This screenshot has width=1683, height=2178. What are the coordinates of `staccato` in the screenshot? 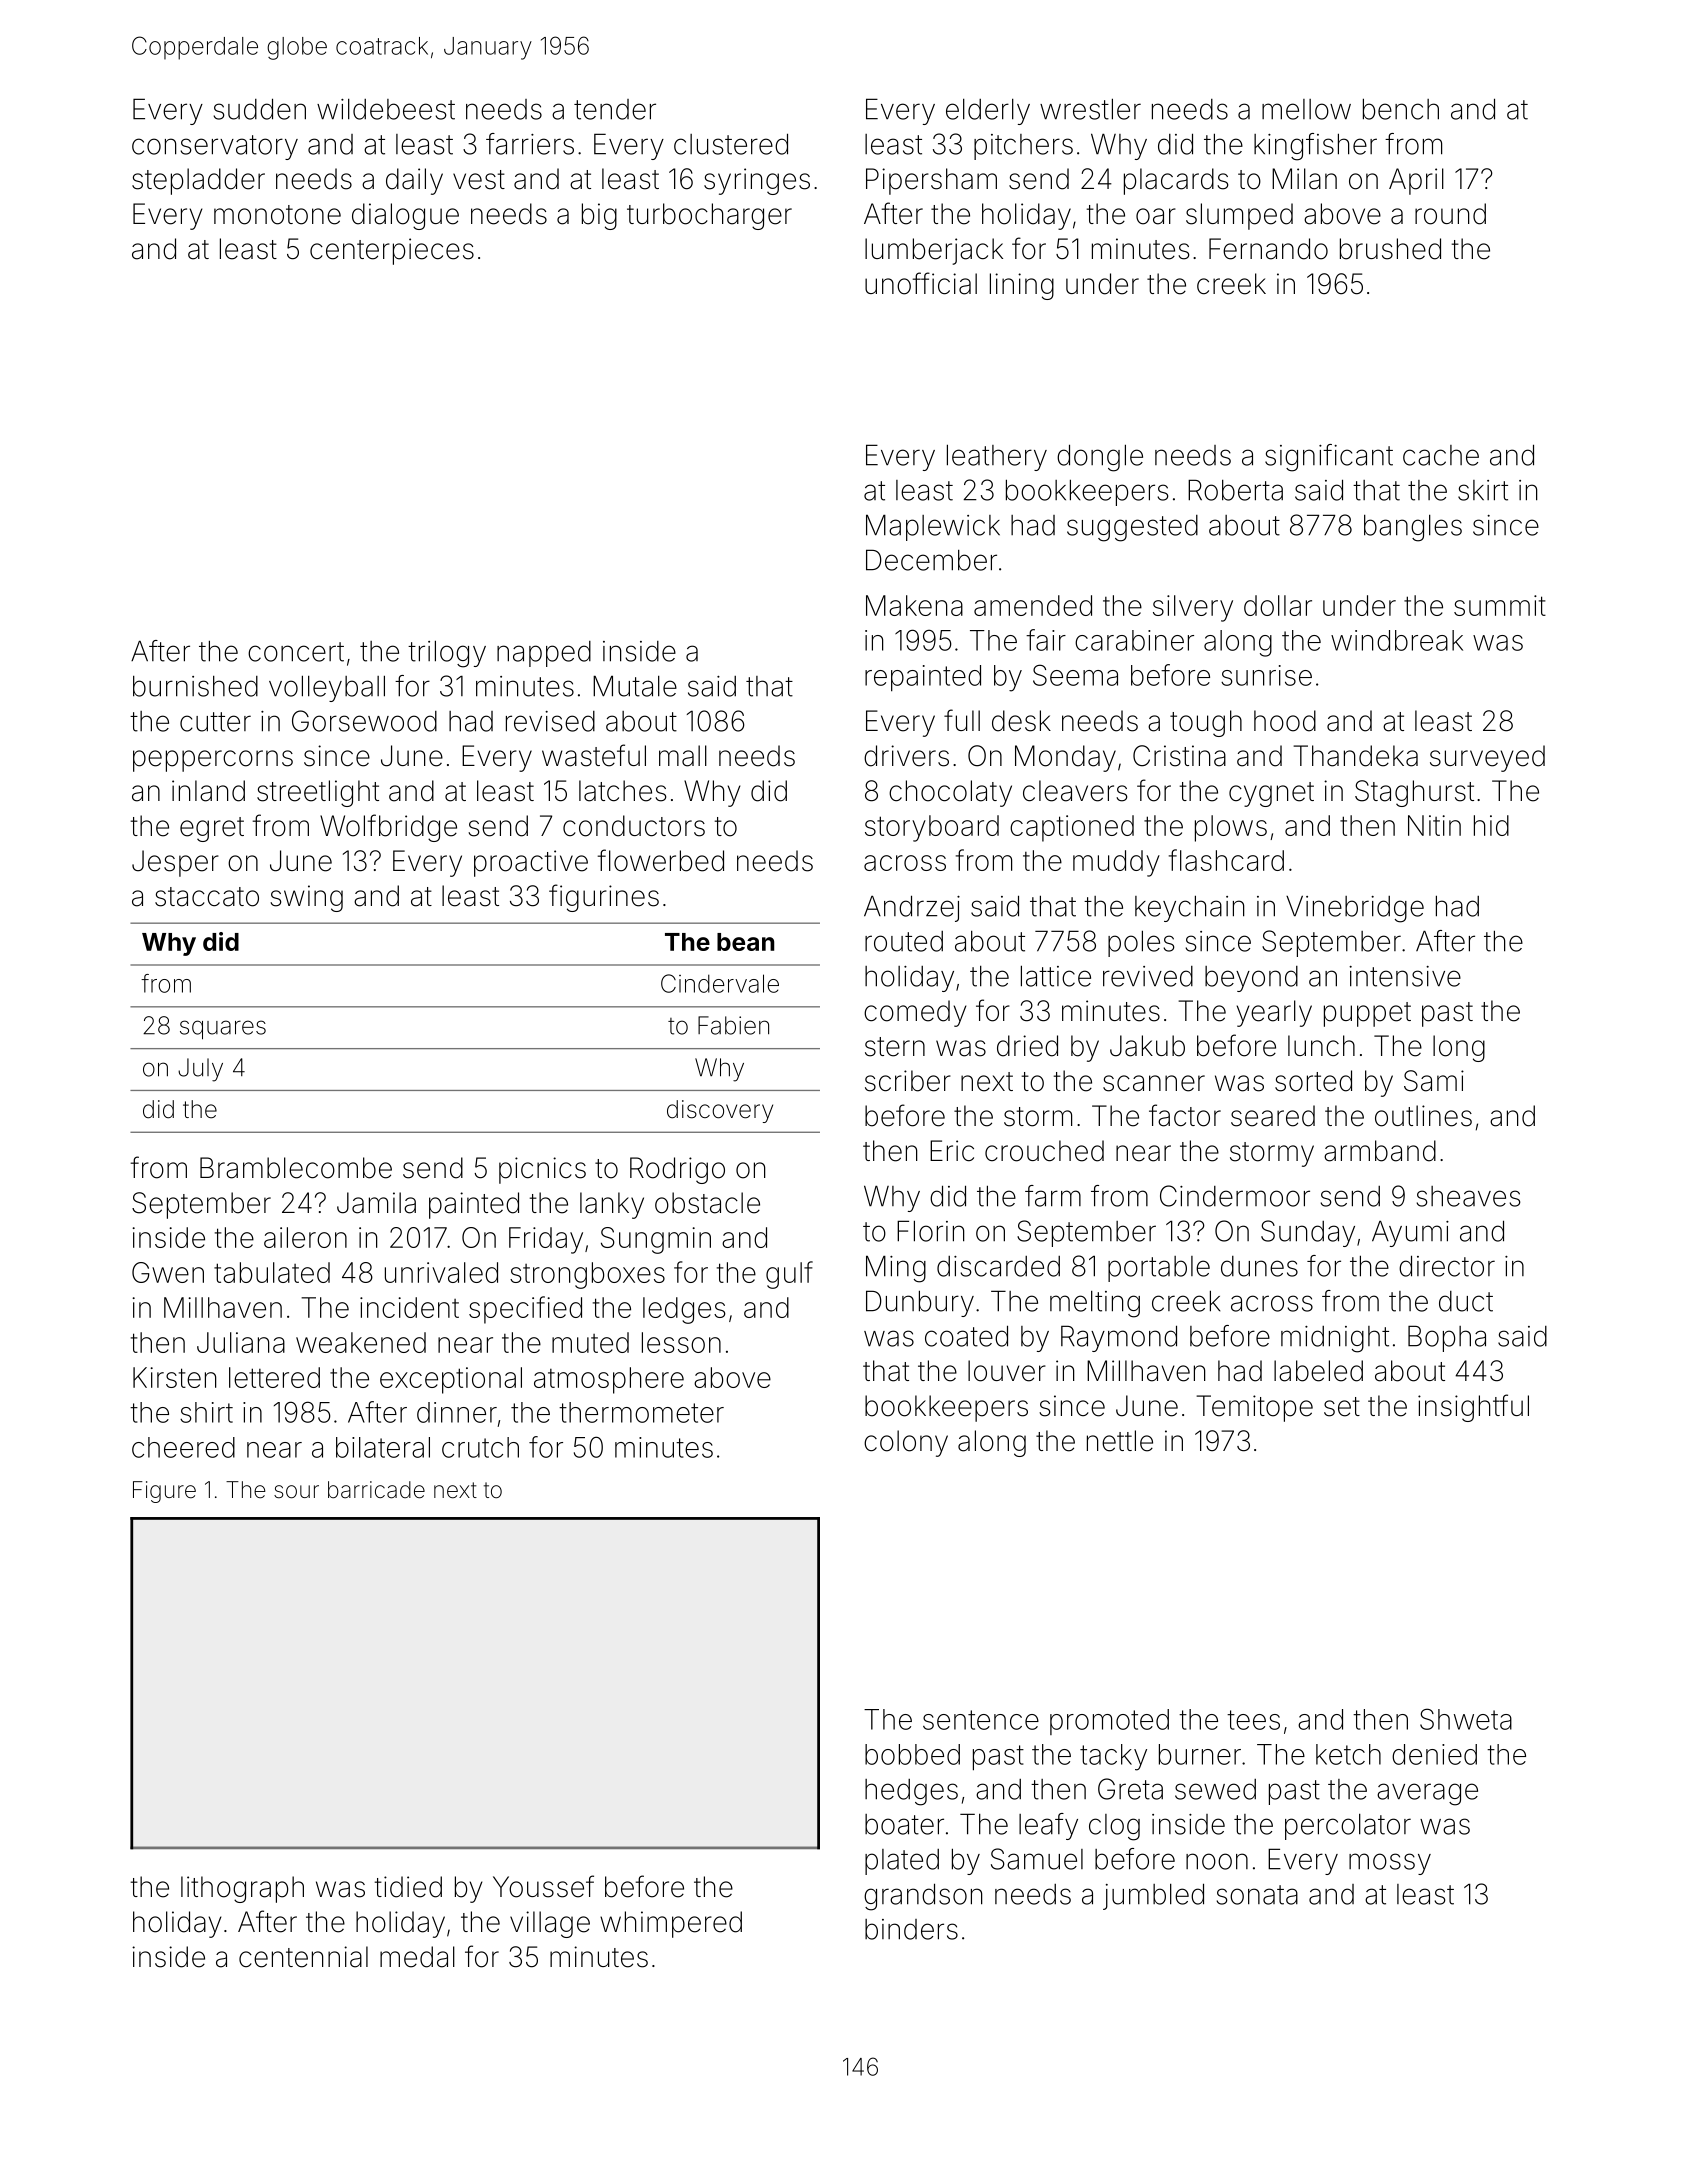 It's located at (207, 897).
